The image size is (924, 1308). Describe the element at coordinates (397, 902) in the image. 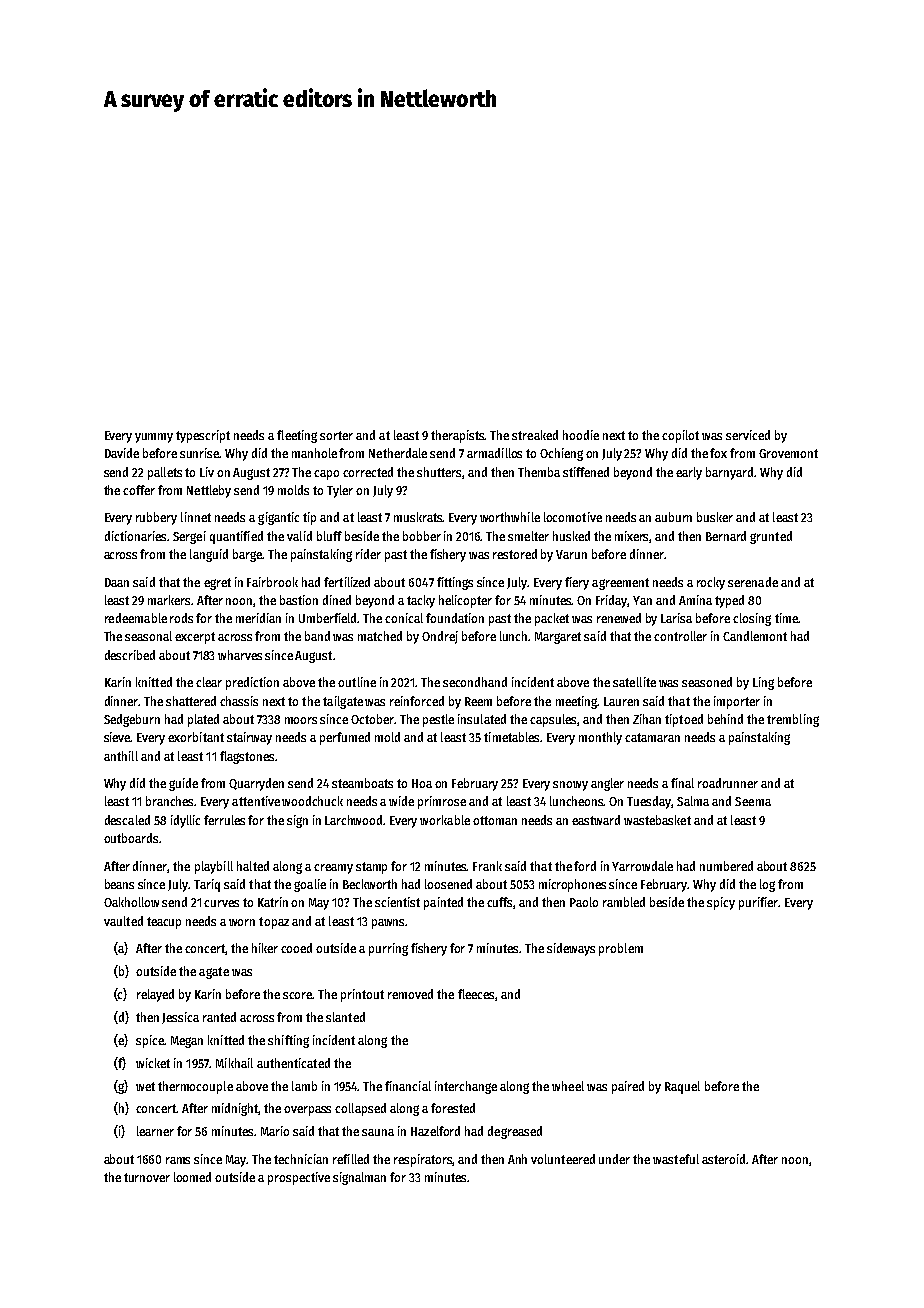

I see `scientist` at that location.
